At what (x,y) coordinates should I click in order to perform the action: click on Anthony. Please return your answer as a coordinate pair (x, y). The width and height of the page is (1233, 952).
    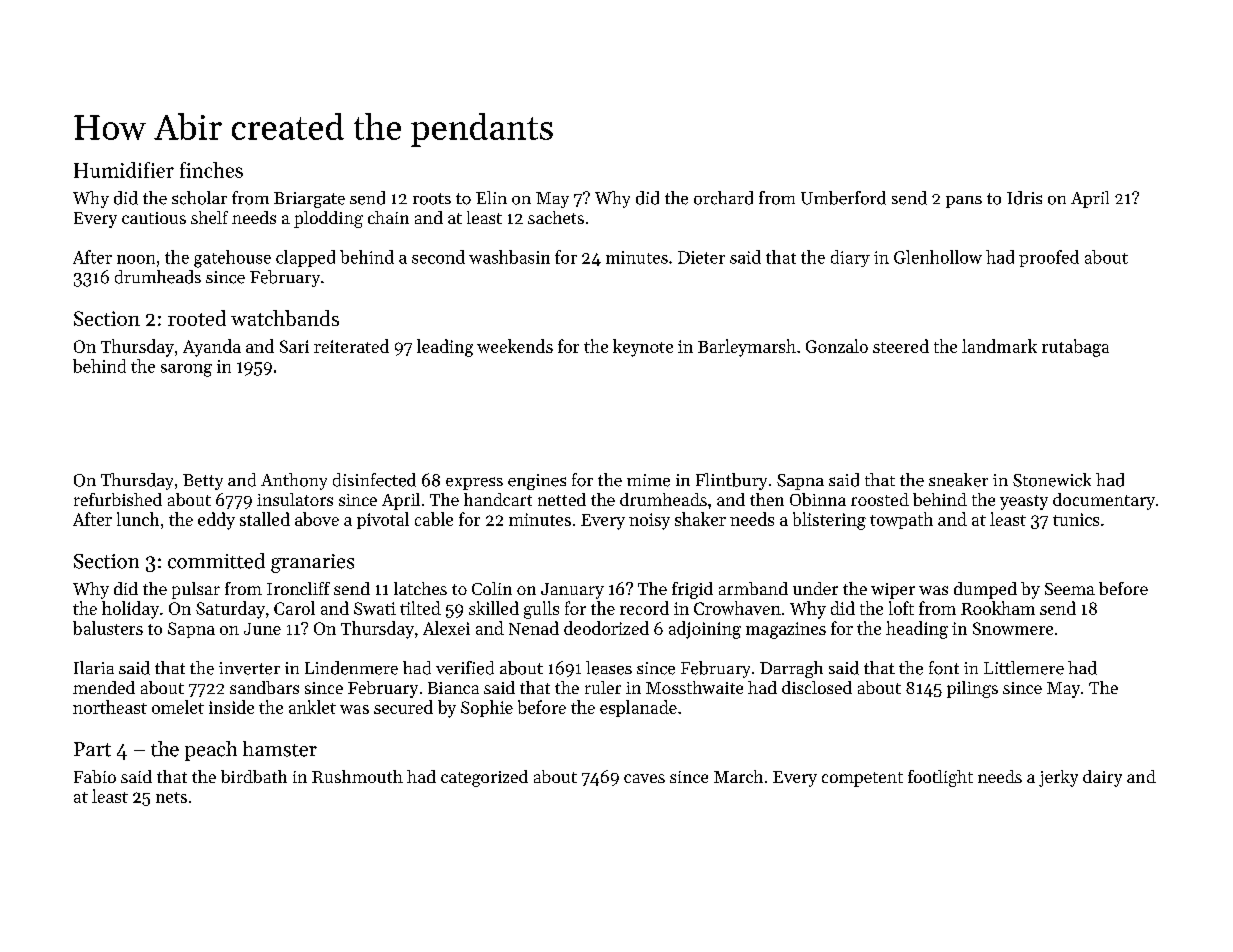
    Looking at the image, I should click on (294, 481).
